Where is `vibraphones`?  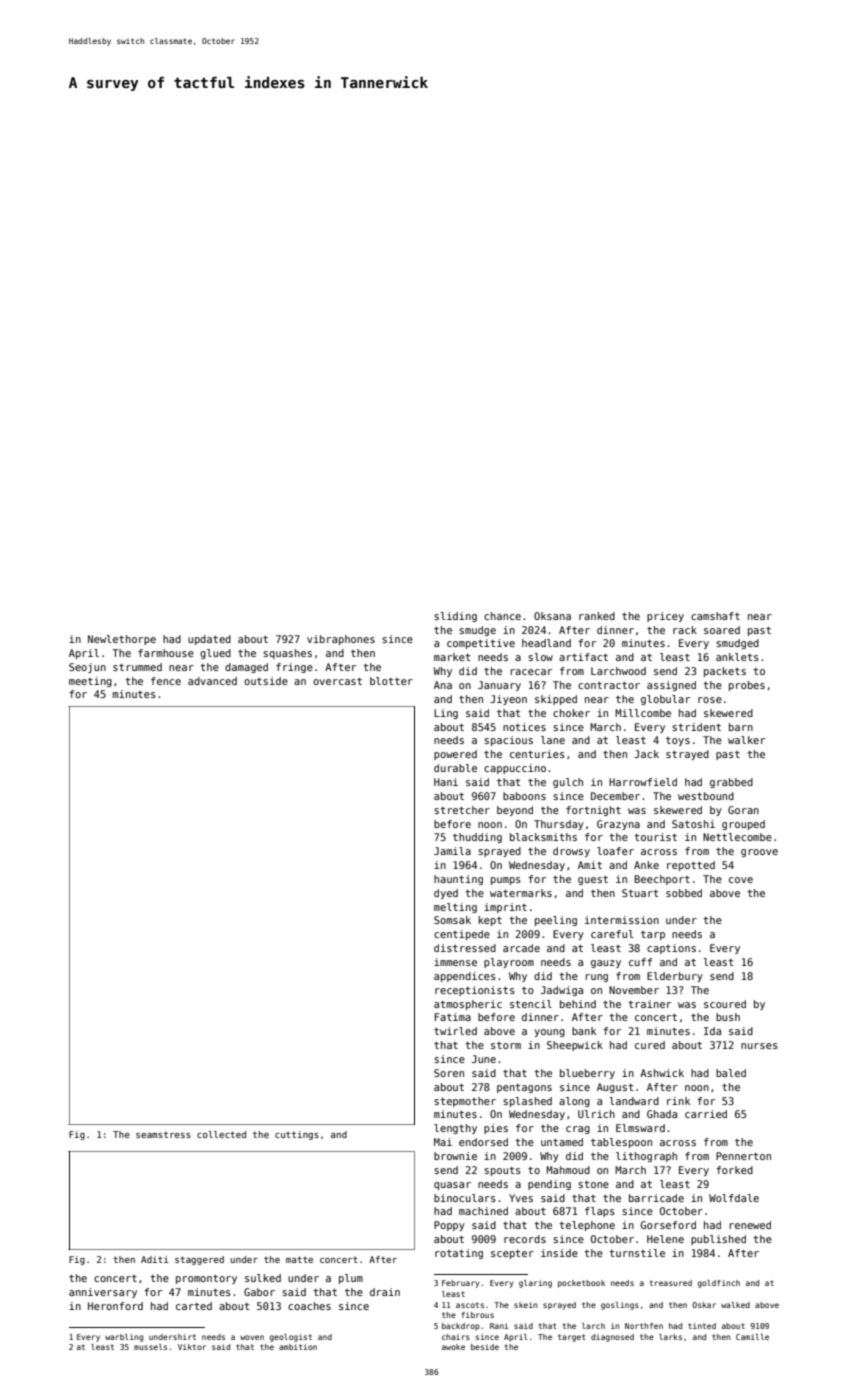 vibraphones is located at coordinates (341, 640).
